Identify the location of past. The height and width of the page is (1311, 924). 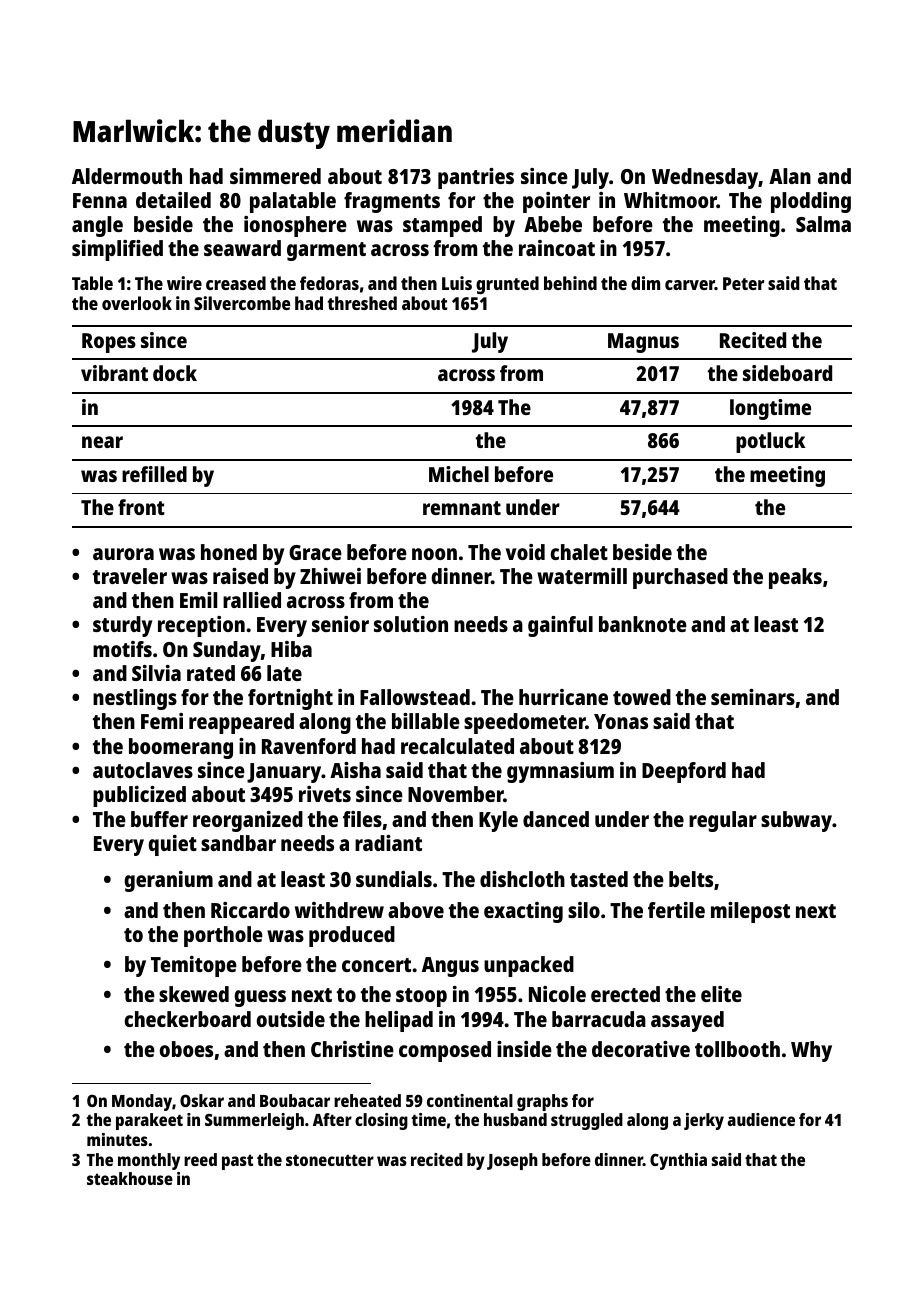
(237, 1162).
